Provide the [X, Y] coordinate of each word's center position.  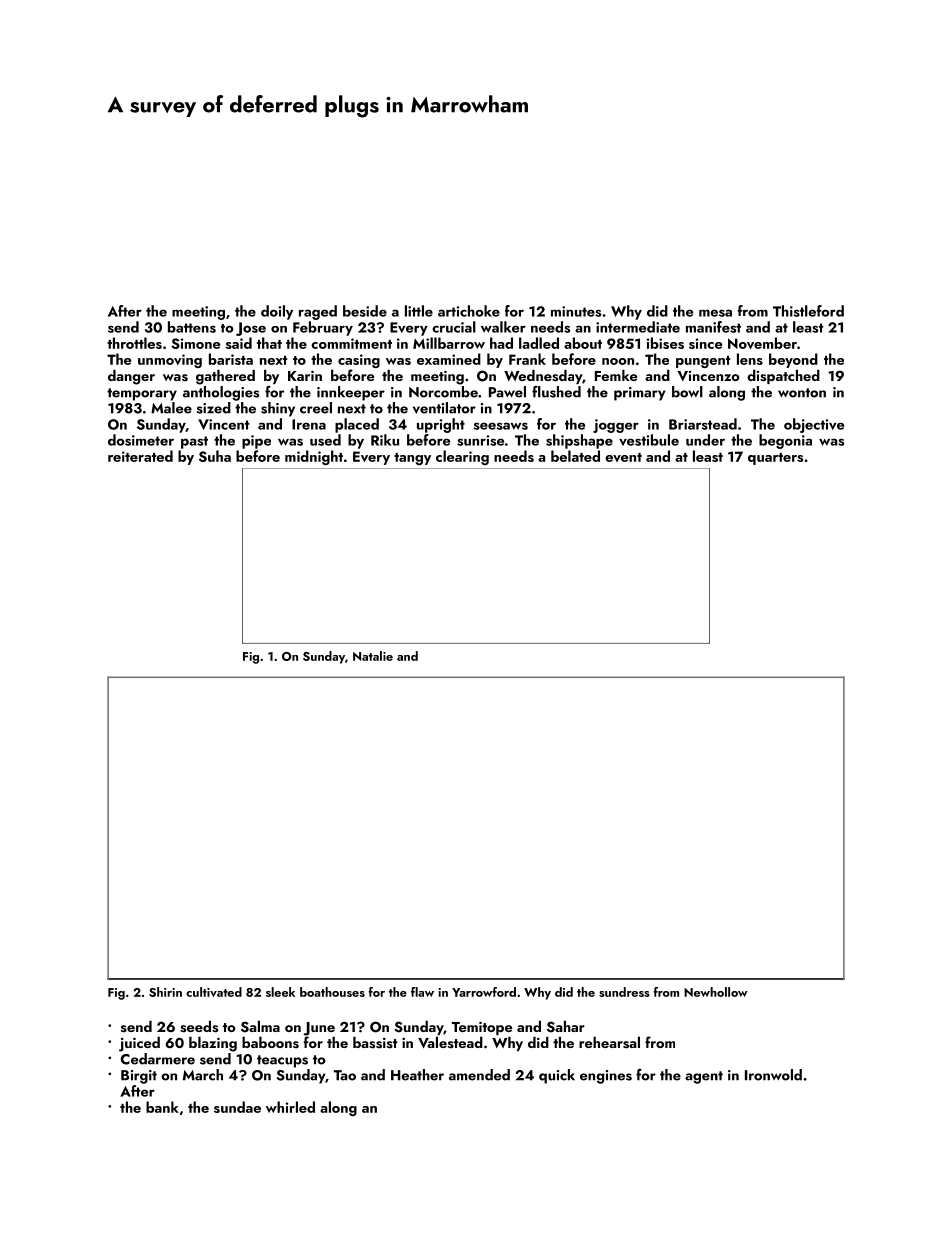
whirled [290, 1107]
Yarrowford [484, 992]
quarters [775, 459]
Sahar [566, 1027]
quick [557, 1076]
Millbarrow [449, 343]
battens [192, 327]
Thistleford [808, 311]
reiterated [140, 456]
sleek [280, 992]
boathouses [332, 992]
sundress [624, 992]
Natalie [373, 656]
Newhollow [716, 992]
